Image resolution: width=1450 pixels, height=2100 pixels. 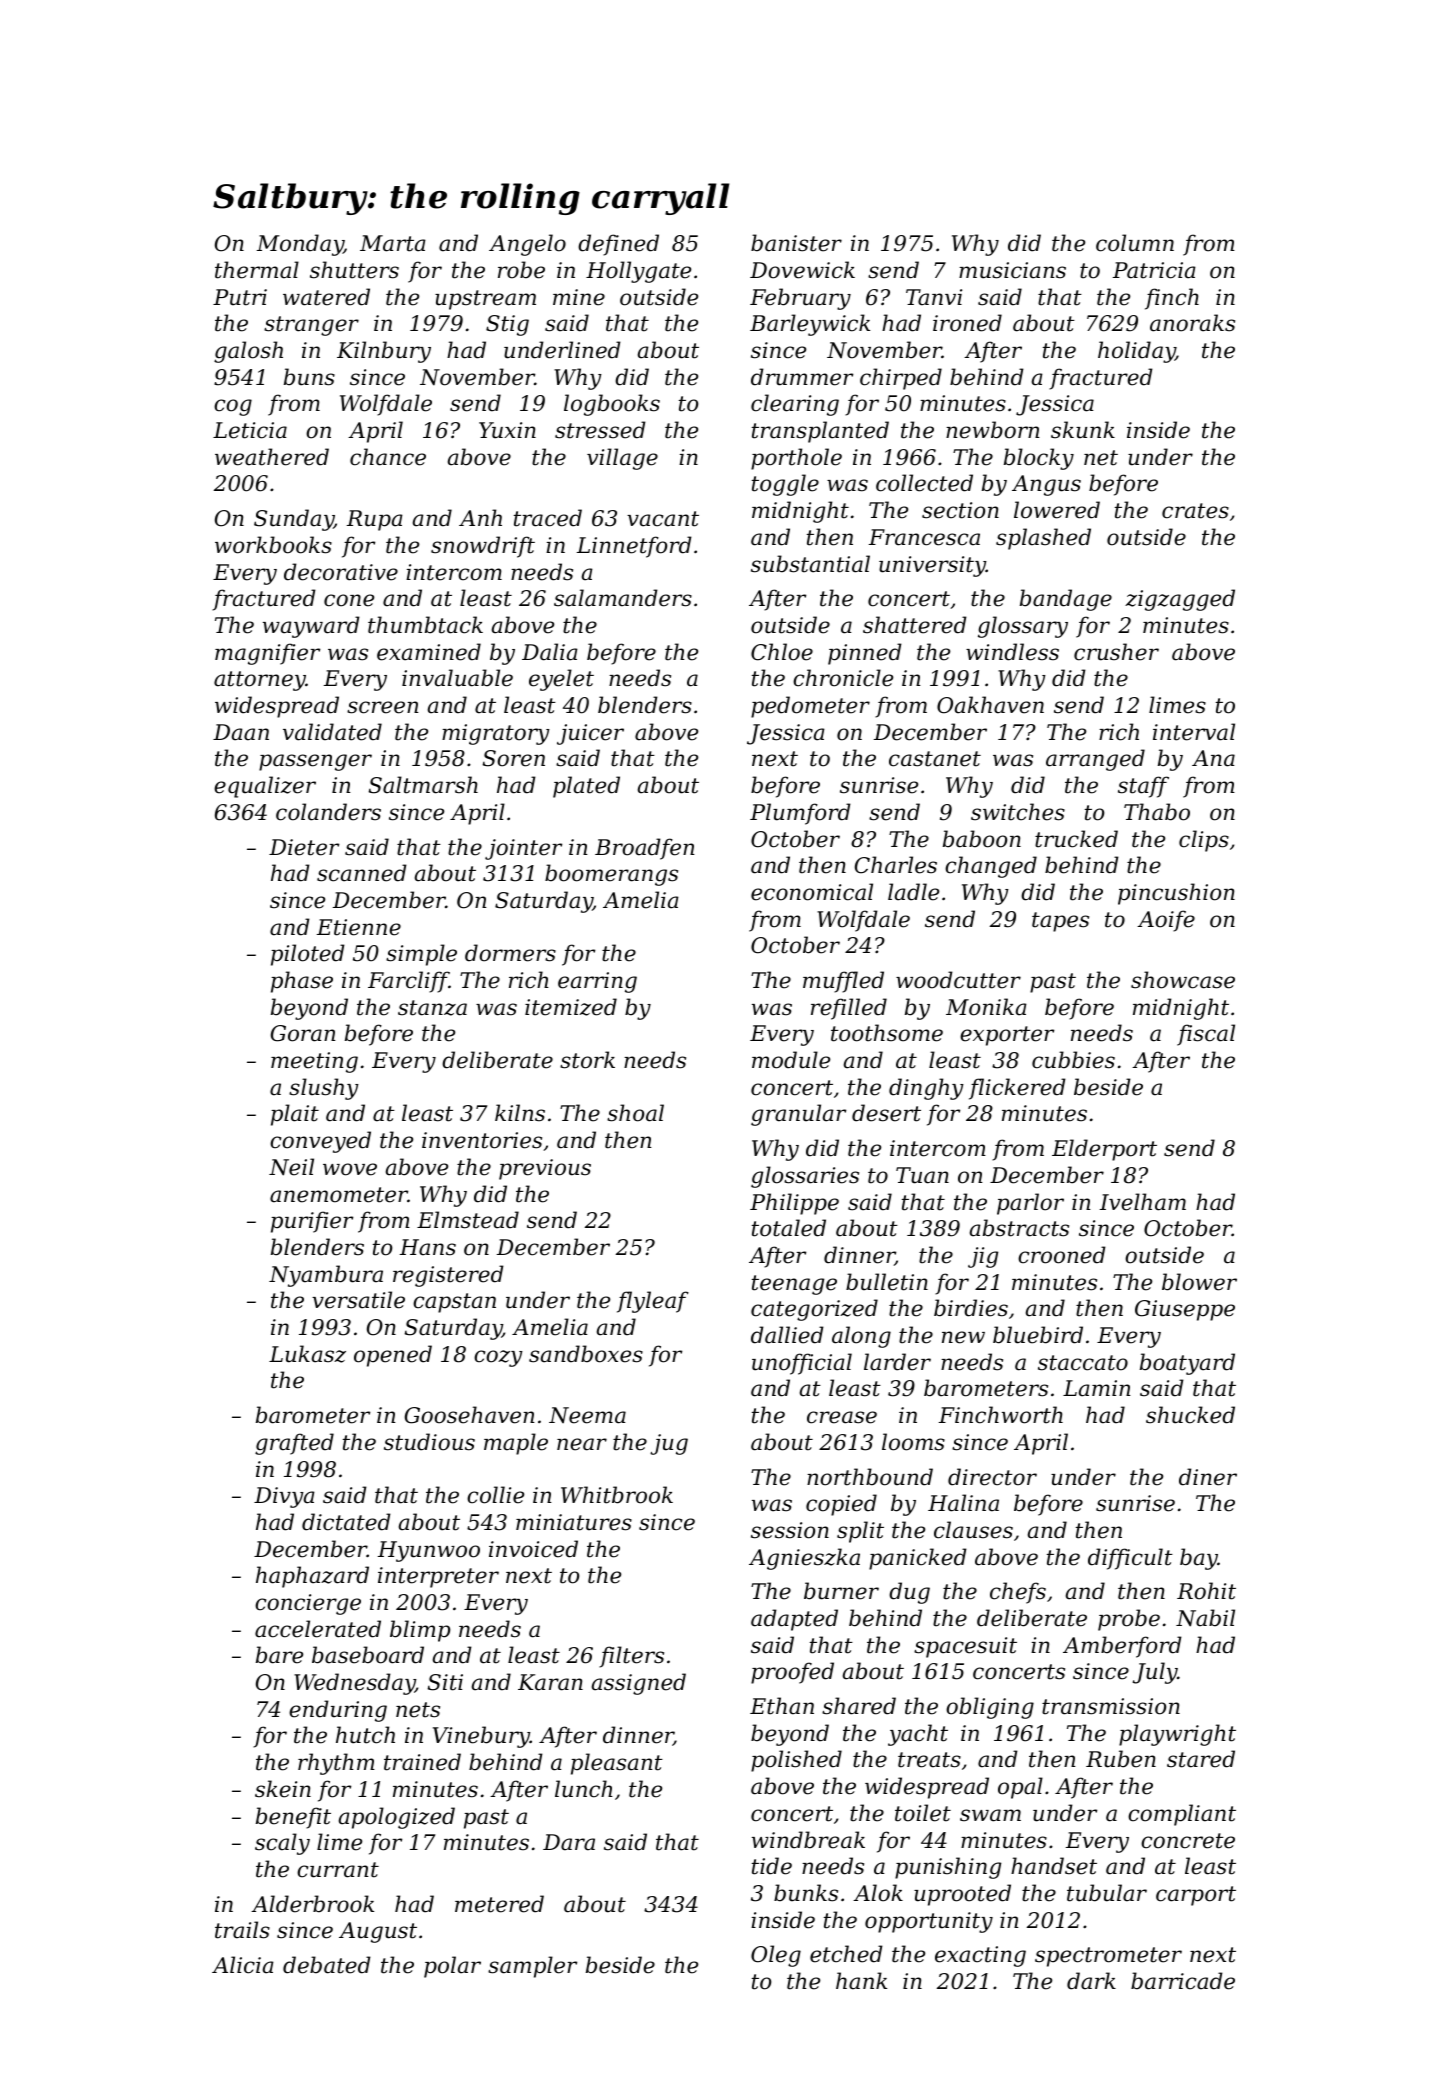 What do you see at coordinates (311, 627) in the document?
I see `wayward` at bounding box center [311, 627].
